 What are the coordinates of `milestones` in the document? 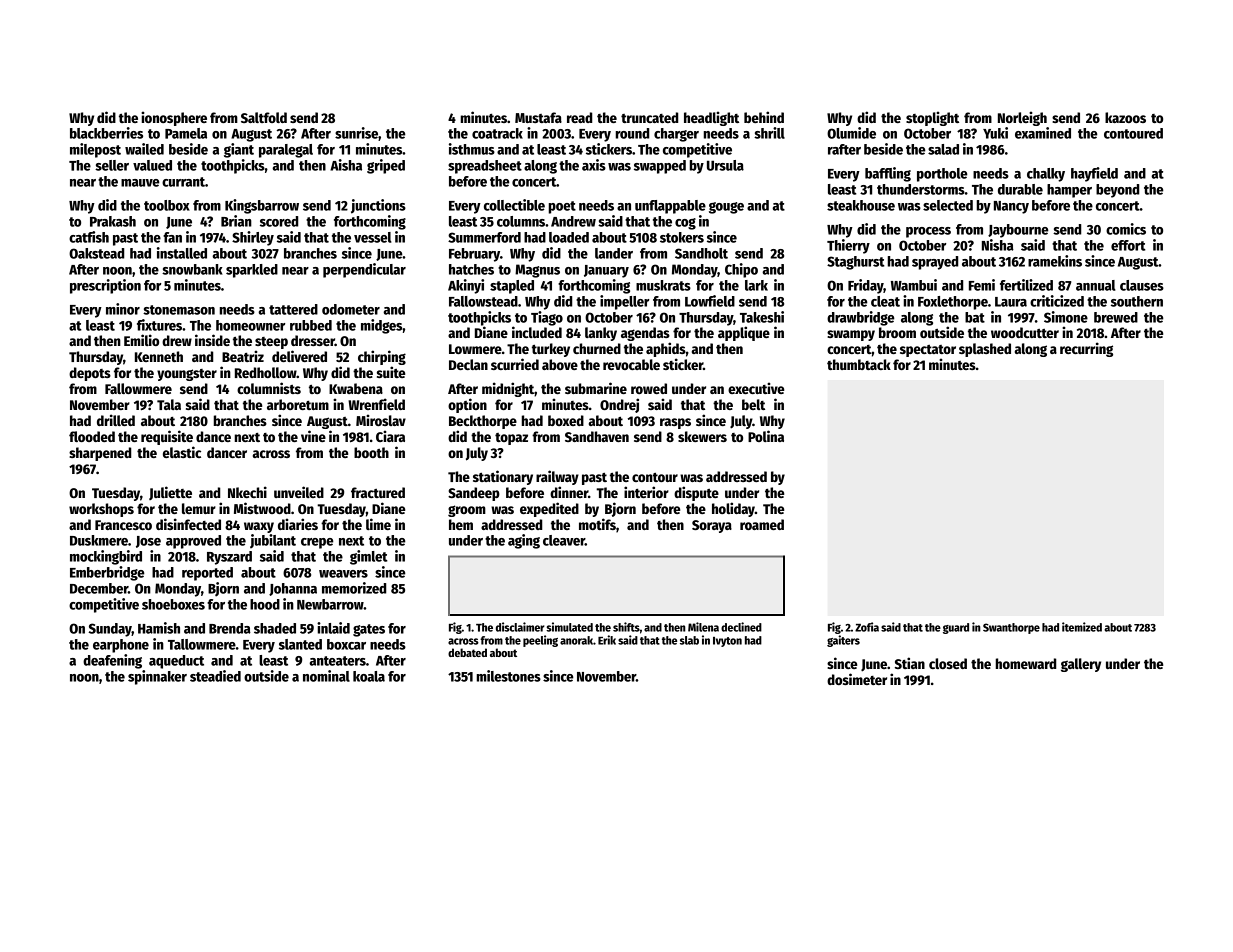 It's located at (508, 676).
